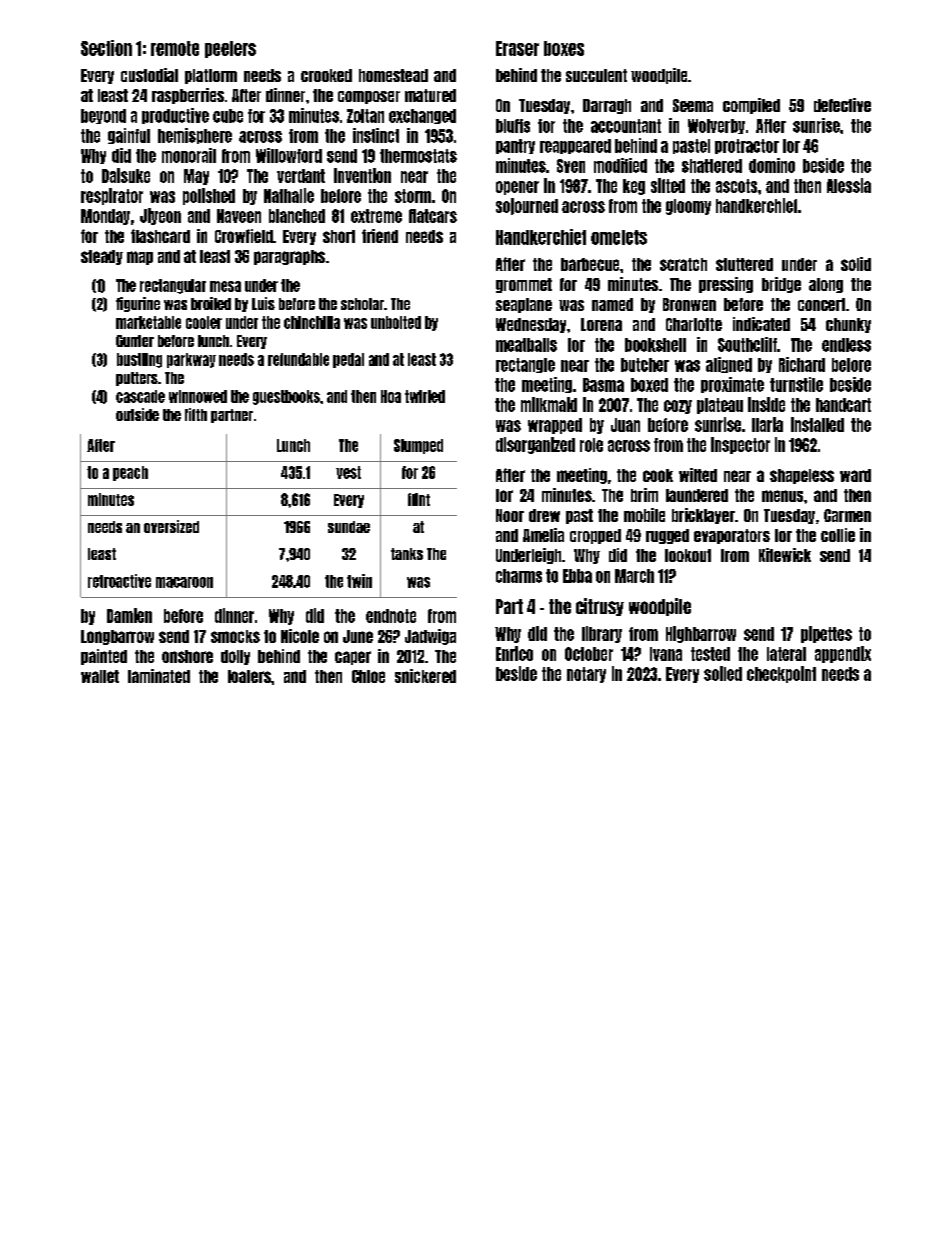 The image size is (952, 1233). What do you see at coordinates (526, 345) in the image?
I see `meatballs` at bounding box center [526, 345].
